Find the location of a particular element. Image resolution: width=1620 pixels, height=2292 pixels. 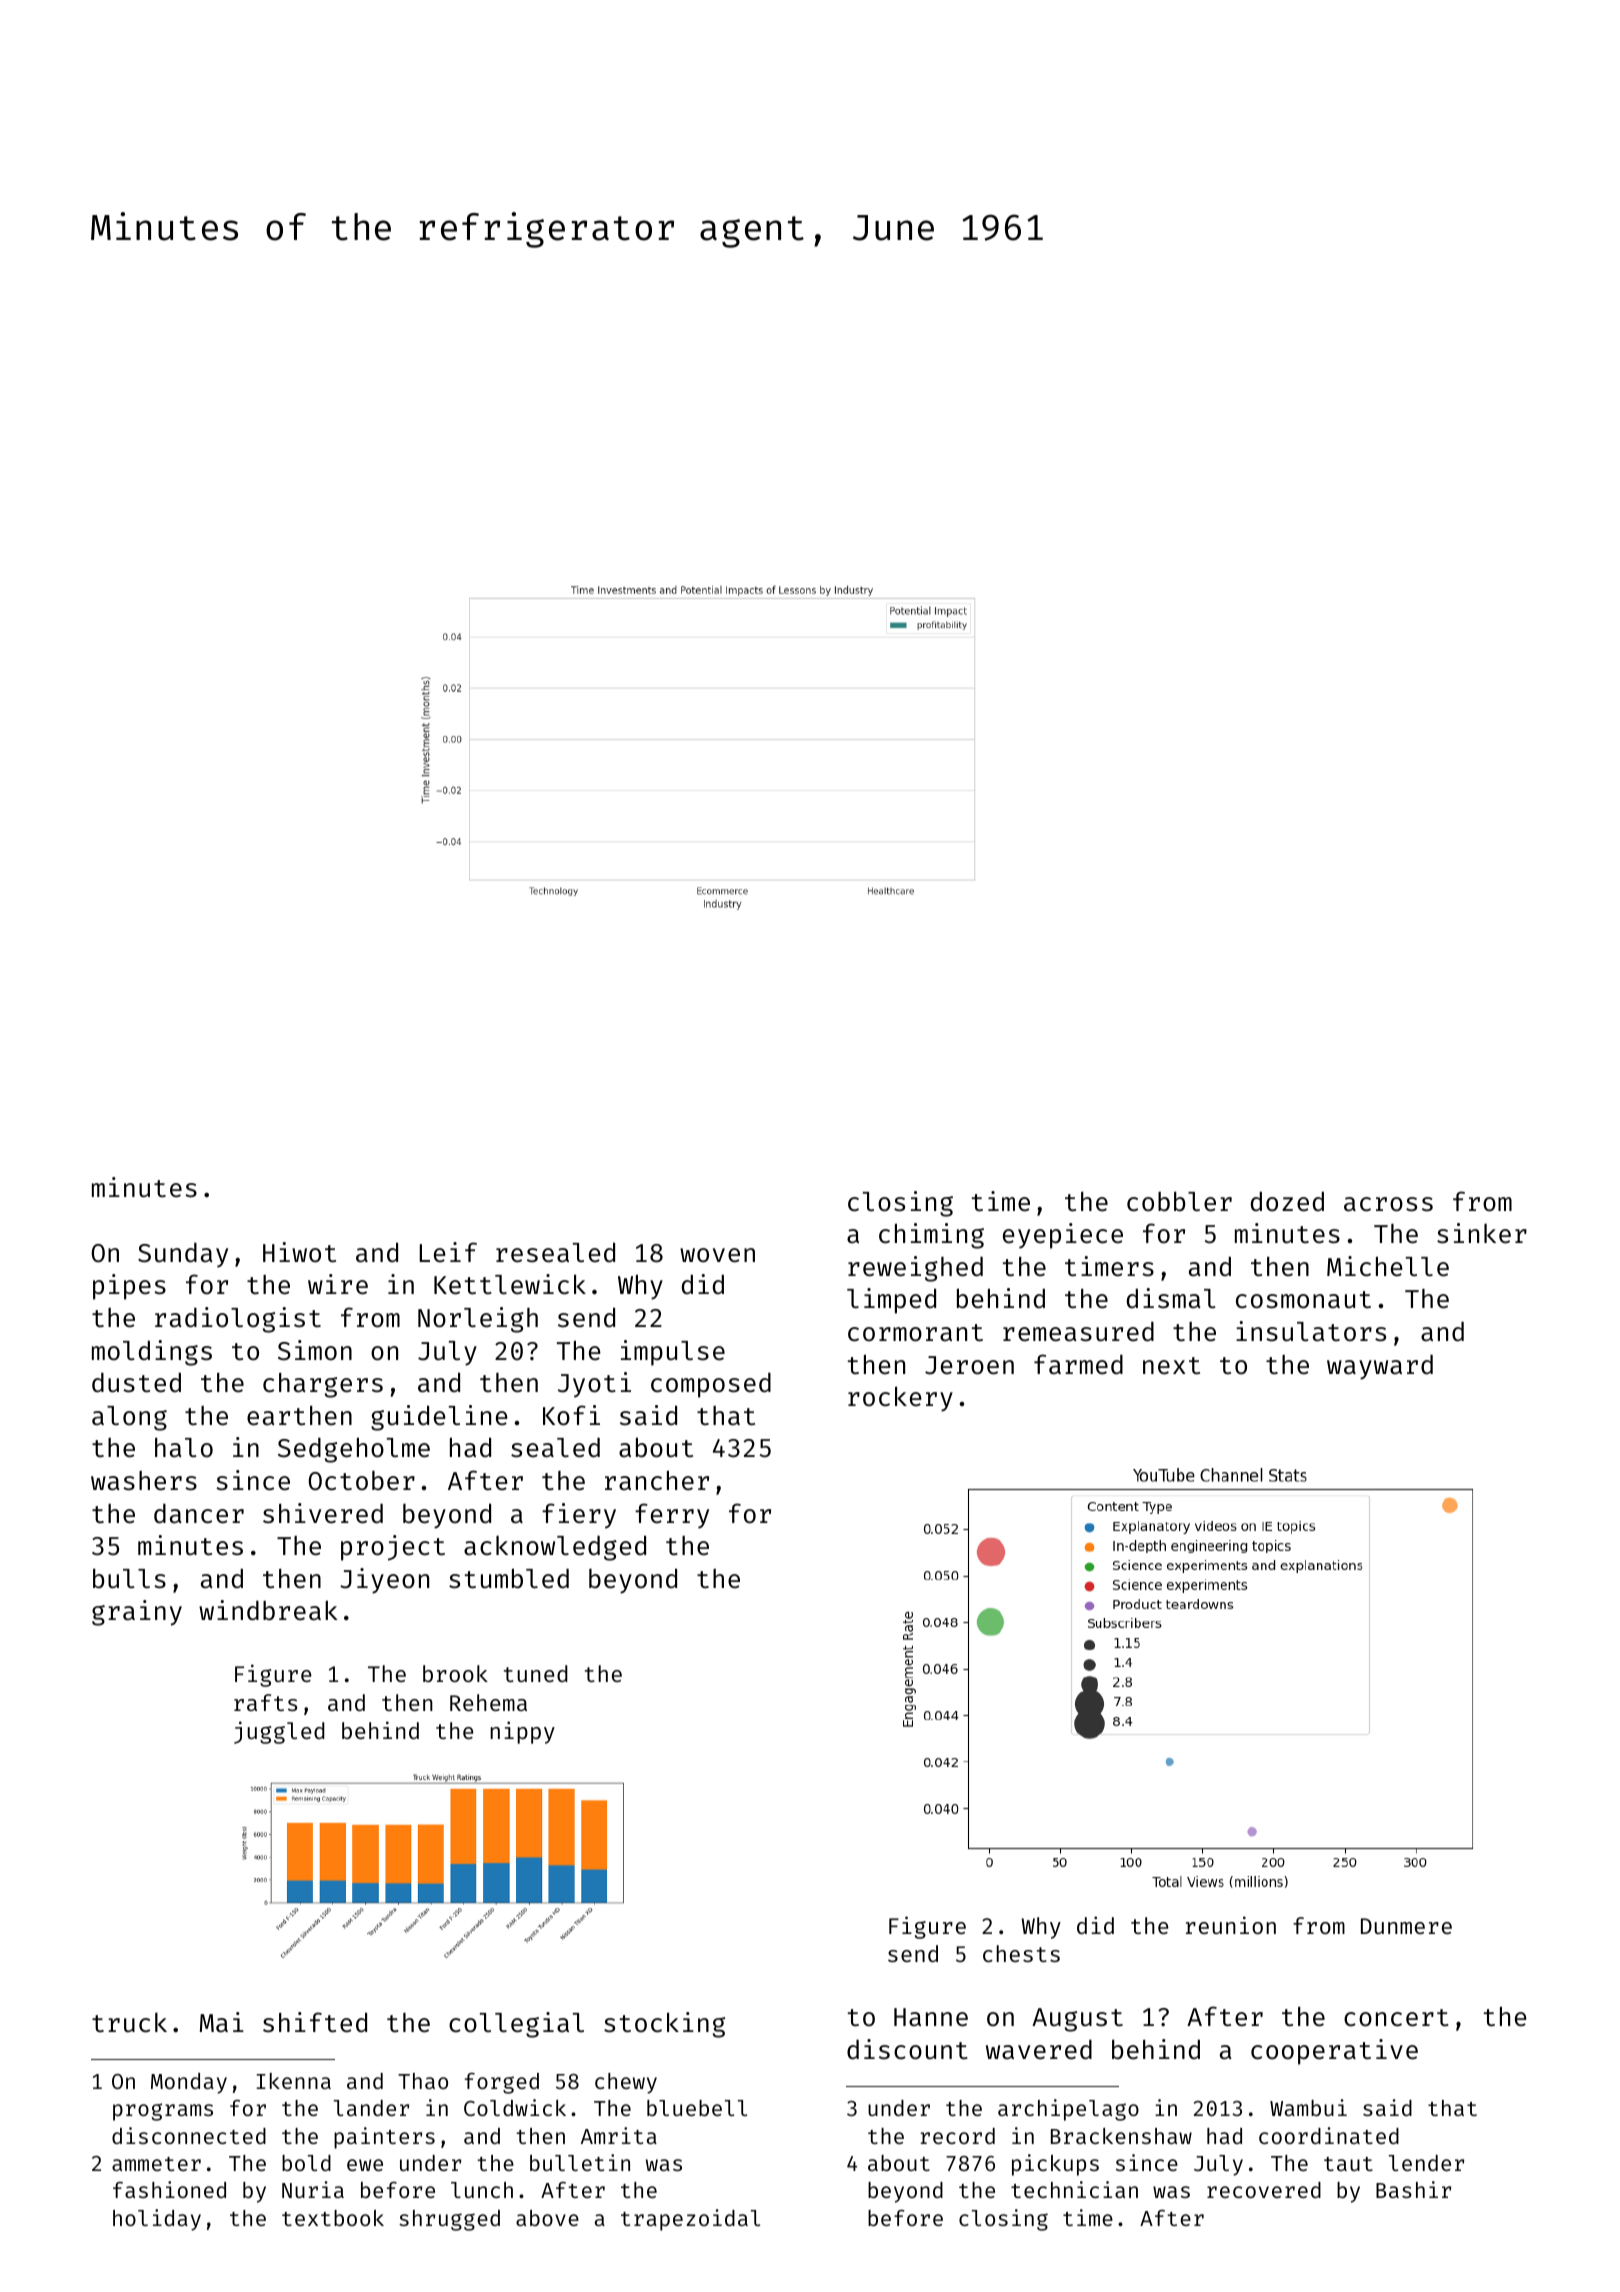

Leif is located at coordinates (448, 1252).
